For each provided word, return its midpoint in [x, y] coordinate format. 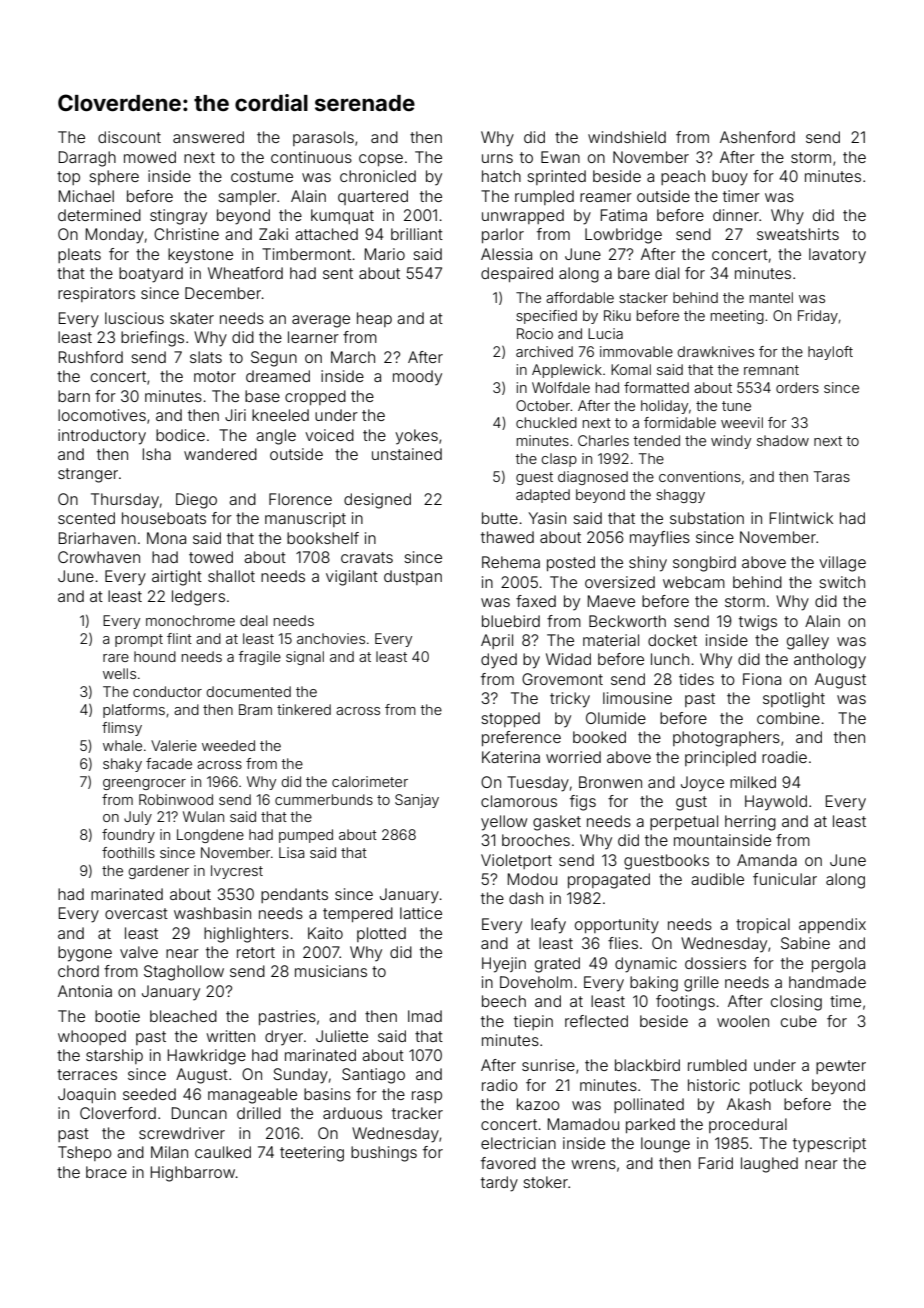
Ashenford [757, 137]
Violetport [516, 861]
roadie [784, 757]
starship [114, 1056]
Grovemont [562, 679]
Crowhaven [99, 557]
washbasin [212, 913]
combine [788, 718]
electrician [518, 1143]
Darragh [87, 159]
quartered [373, 197]
